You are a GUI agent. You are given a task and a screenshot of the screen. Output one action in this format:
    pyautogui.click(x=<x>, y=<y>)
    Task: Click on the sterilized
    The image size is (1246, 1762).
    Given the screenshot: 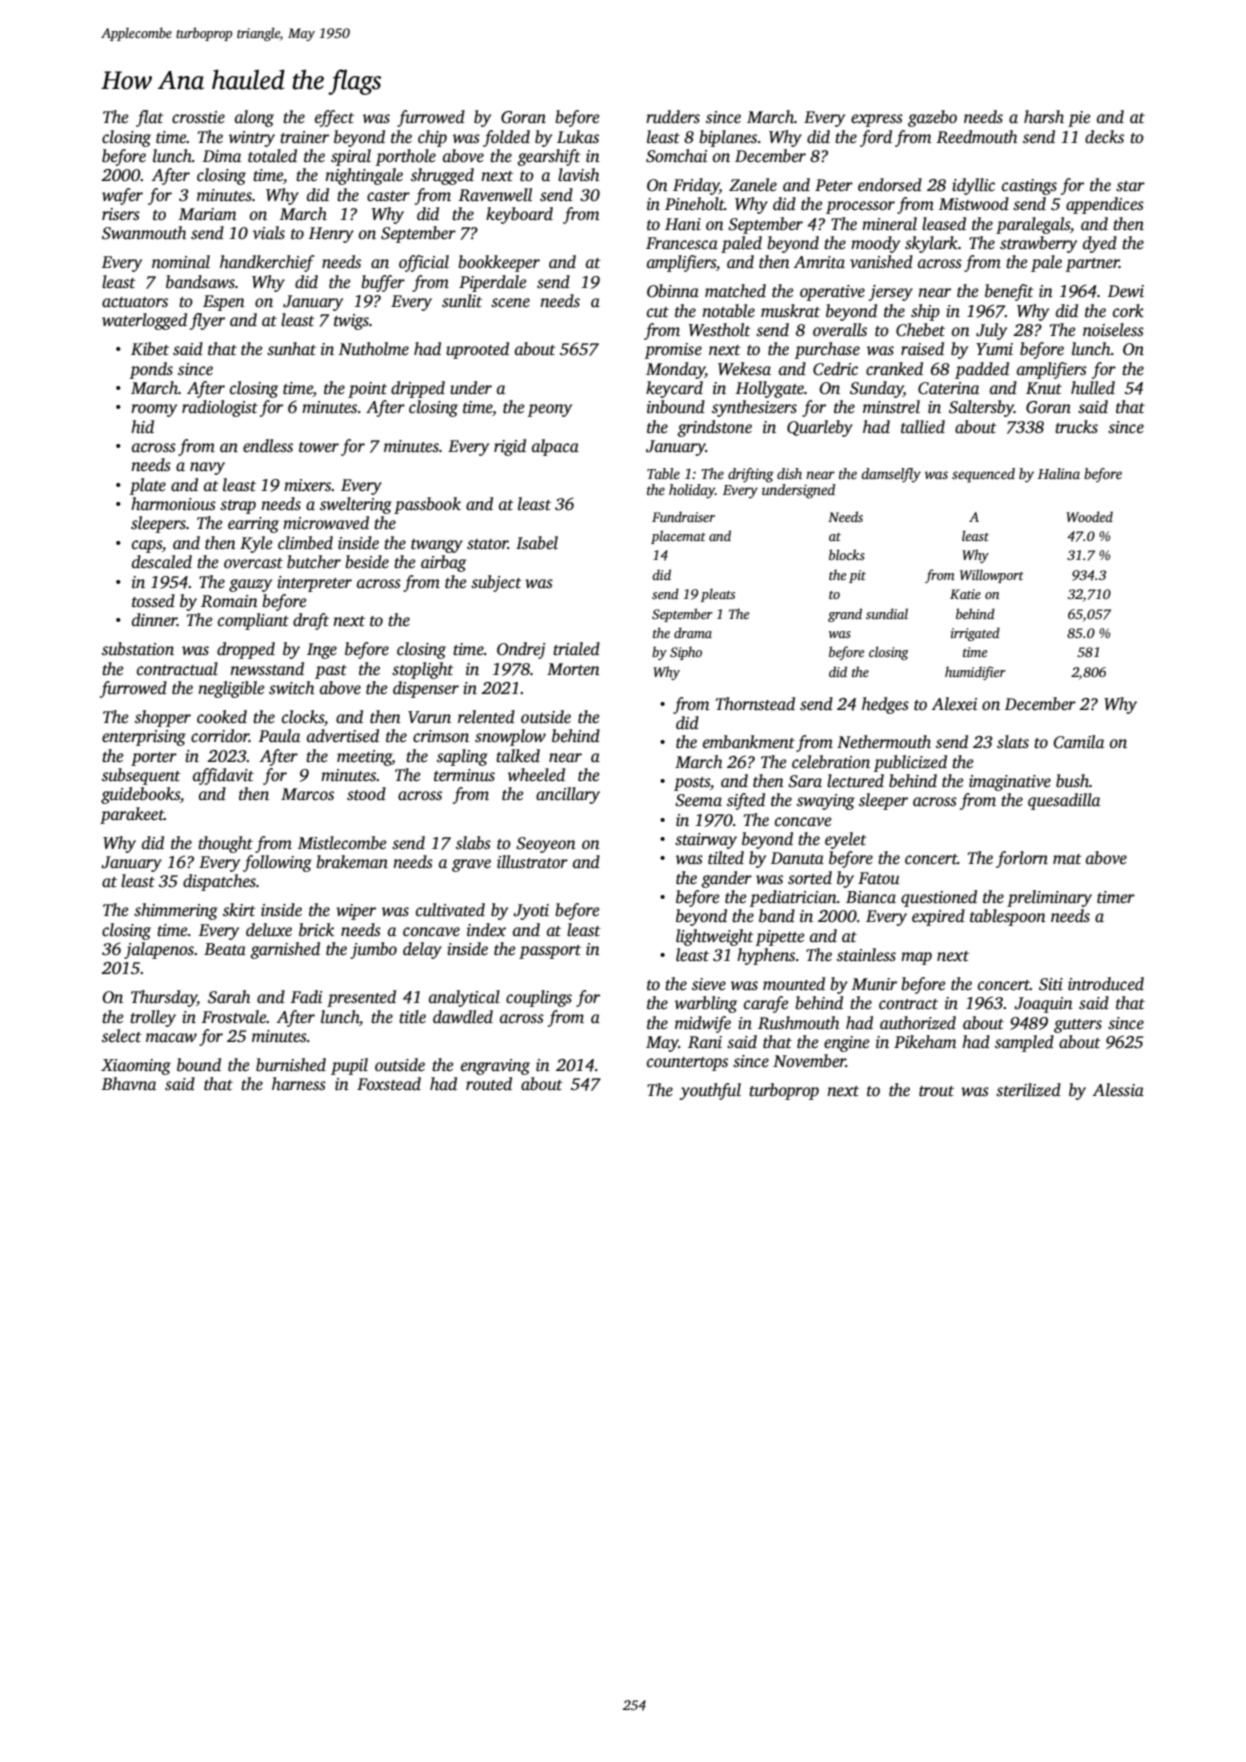 What is the action you would take?
    pyautogui.click(x=1028, y=1090)
